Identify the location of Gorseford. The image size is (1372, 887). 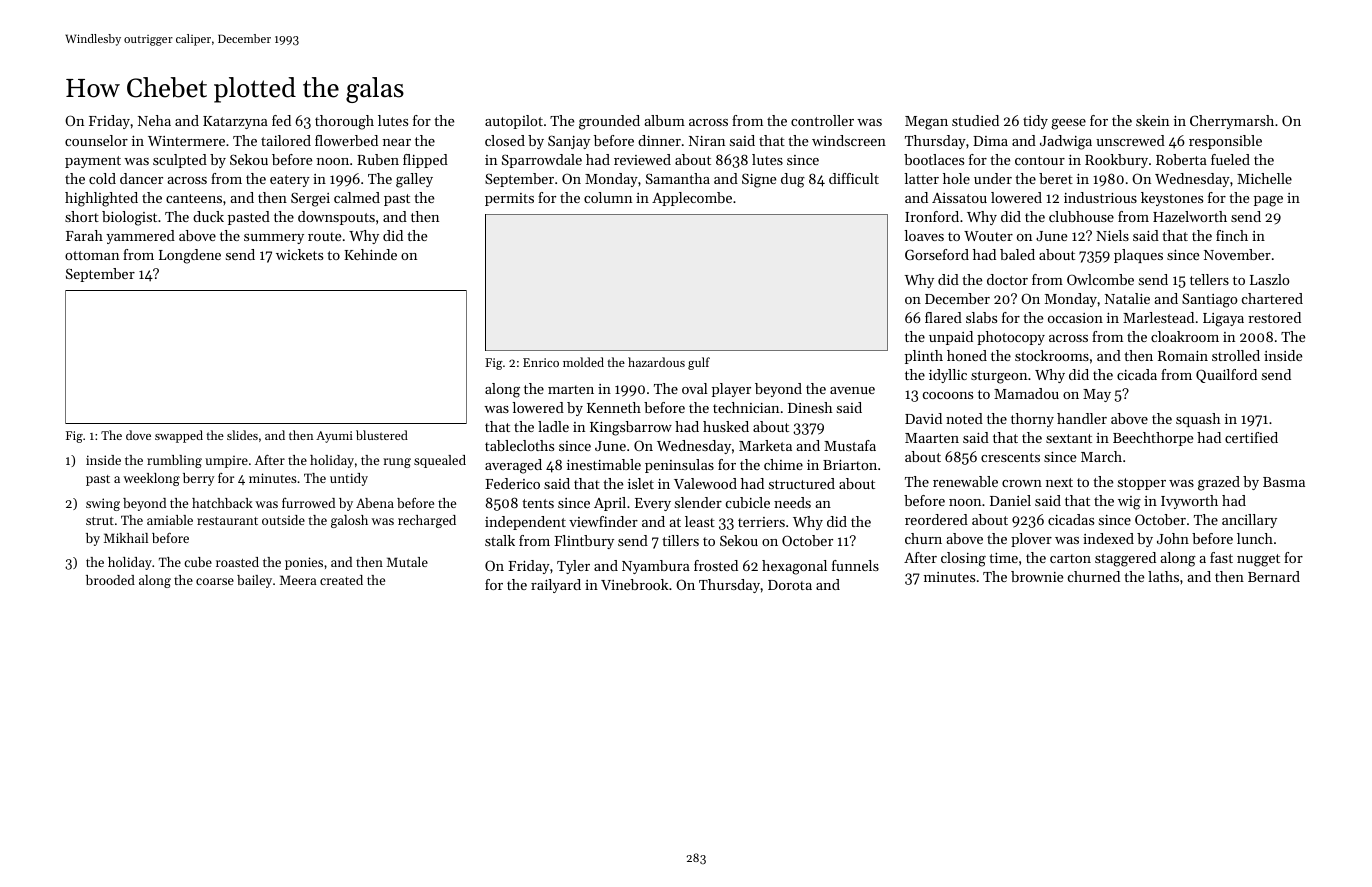
(937, 254).
